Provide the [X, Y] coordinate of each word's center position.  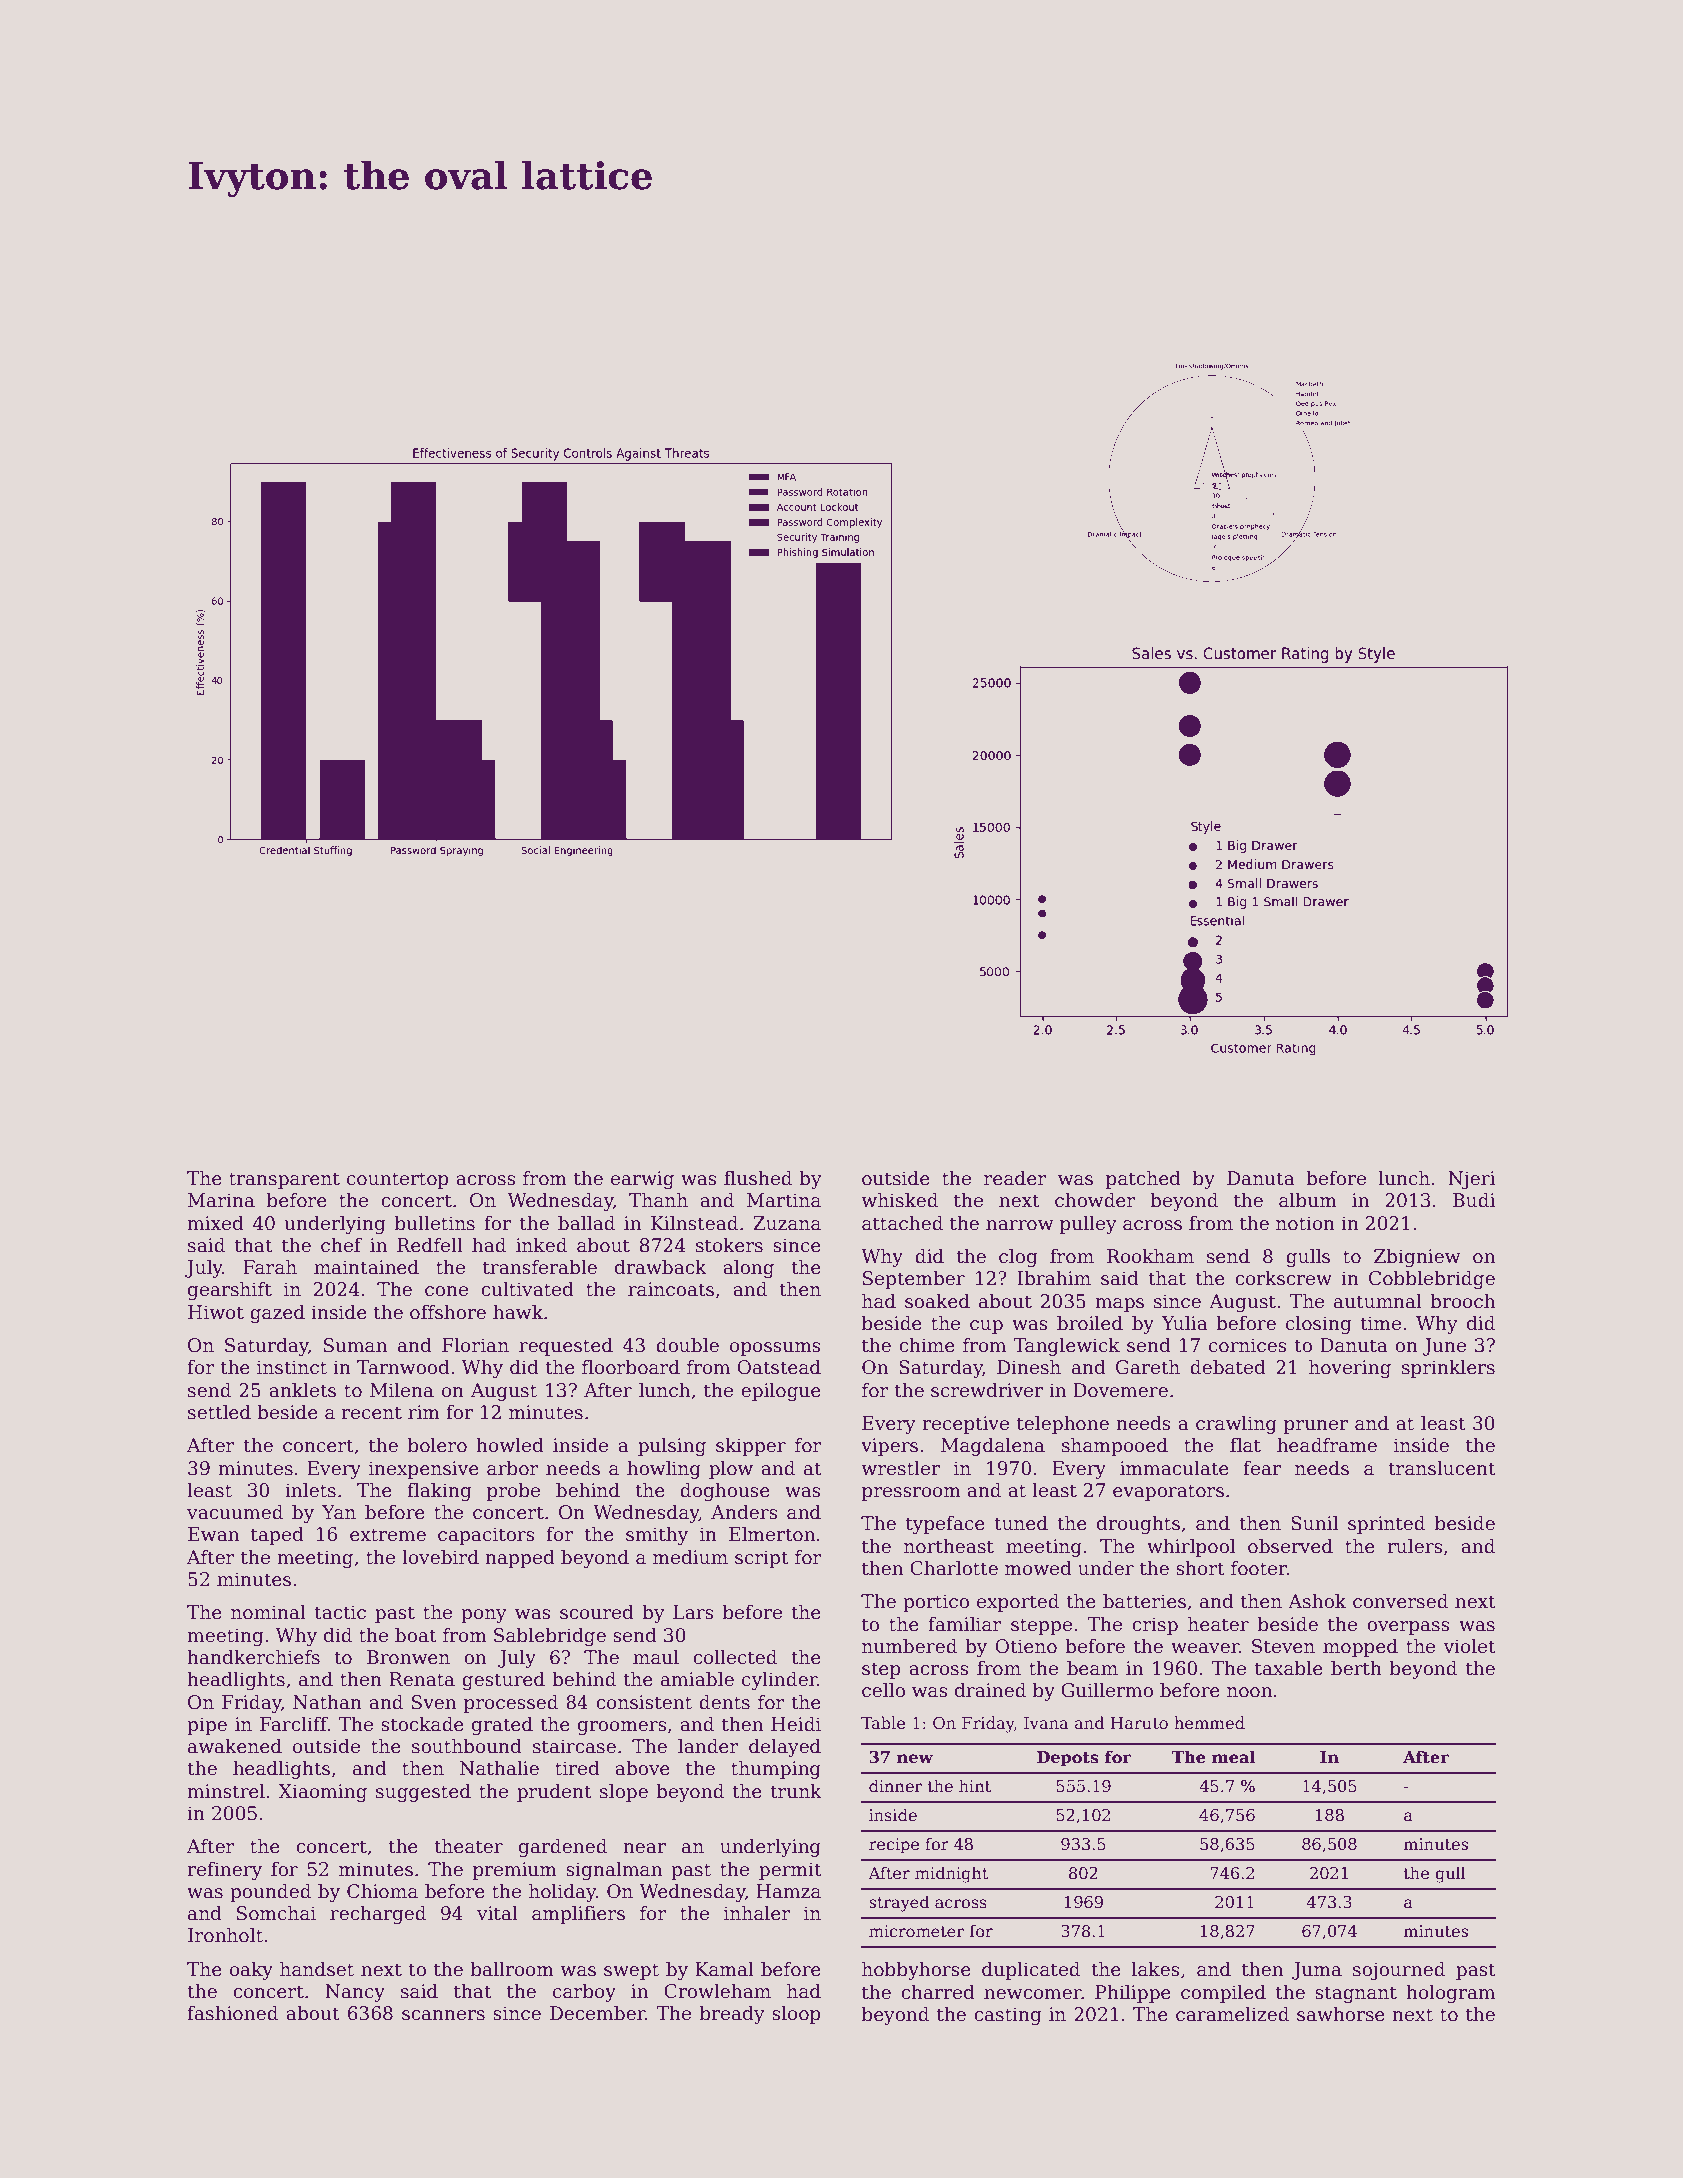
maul [656, 1657]
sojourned [1399, 1970]
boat [416, 1635]
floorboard [631, 1367]
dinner [895, 1785]
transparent [284, 1180]
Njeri [1471, 1180]
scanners [443, 2015]
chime [927, 1345]
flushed [758, 1178]
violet [1469, 1646]
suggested [423, 1792]
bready [732, 2014]
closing [1318, 1324]
